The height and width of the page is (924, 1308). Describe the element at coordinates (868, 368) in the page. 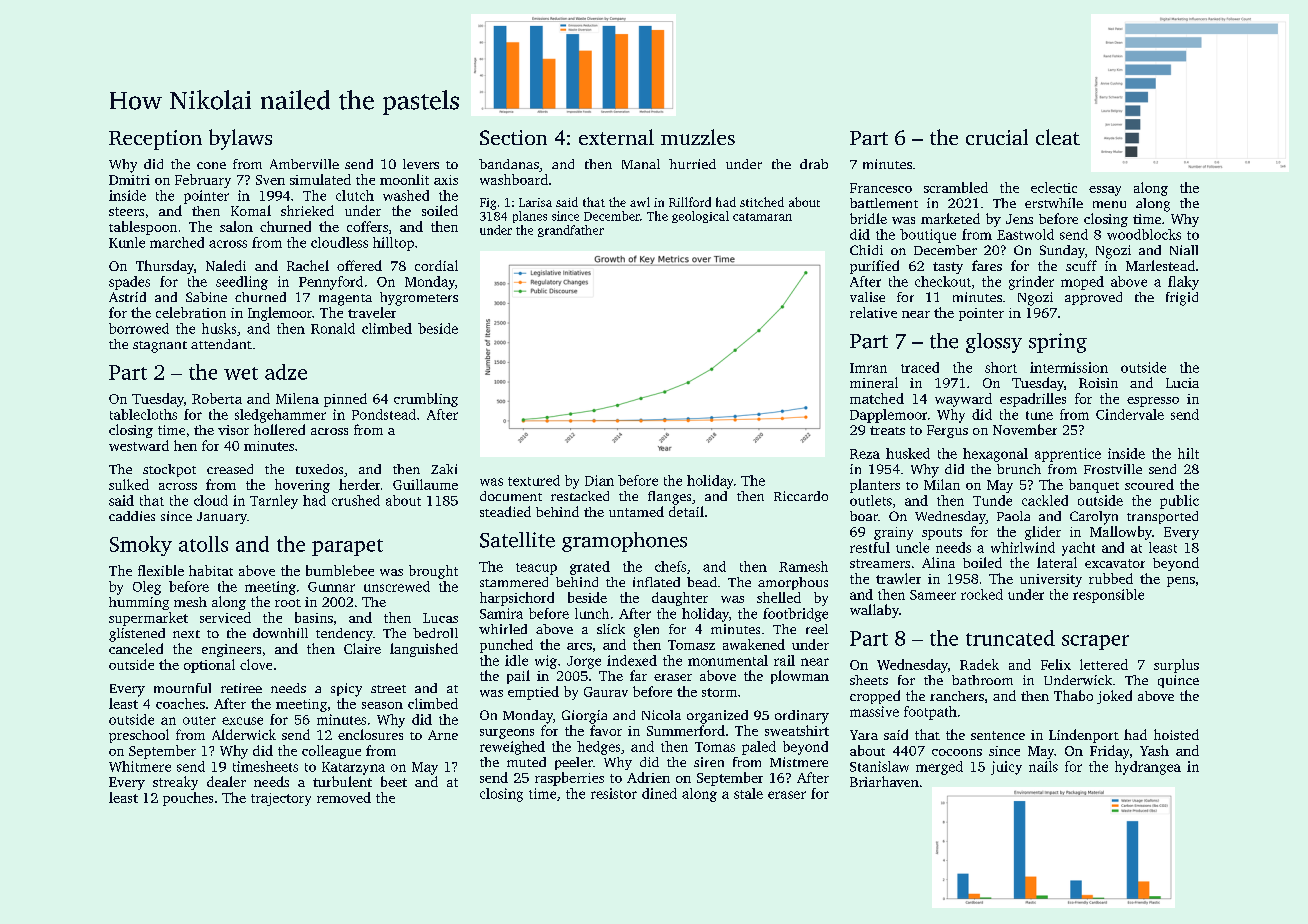

I see `Imran` at that location.
